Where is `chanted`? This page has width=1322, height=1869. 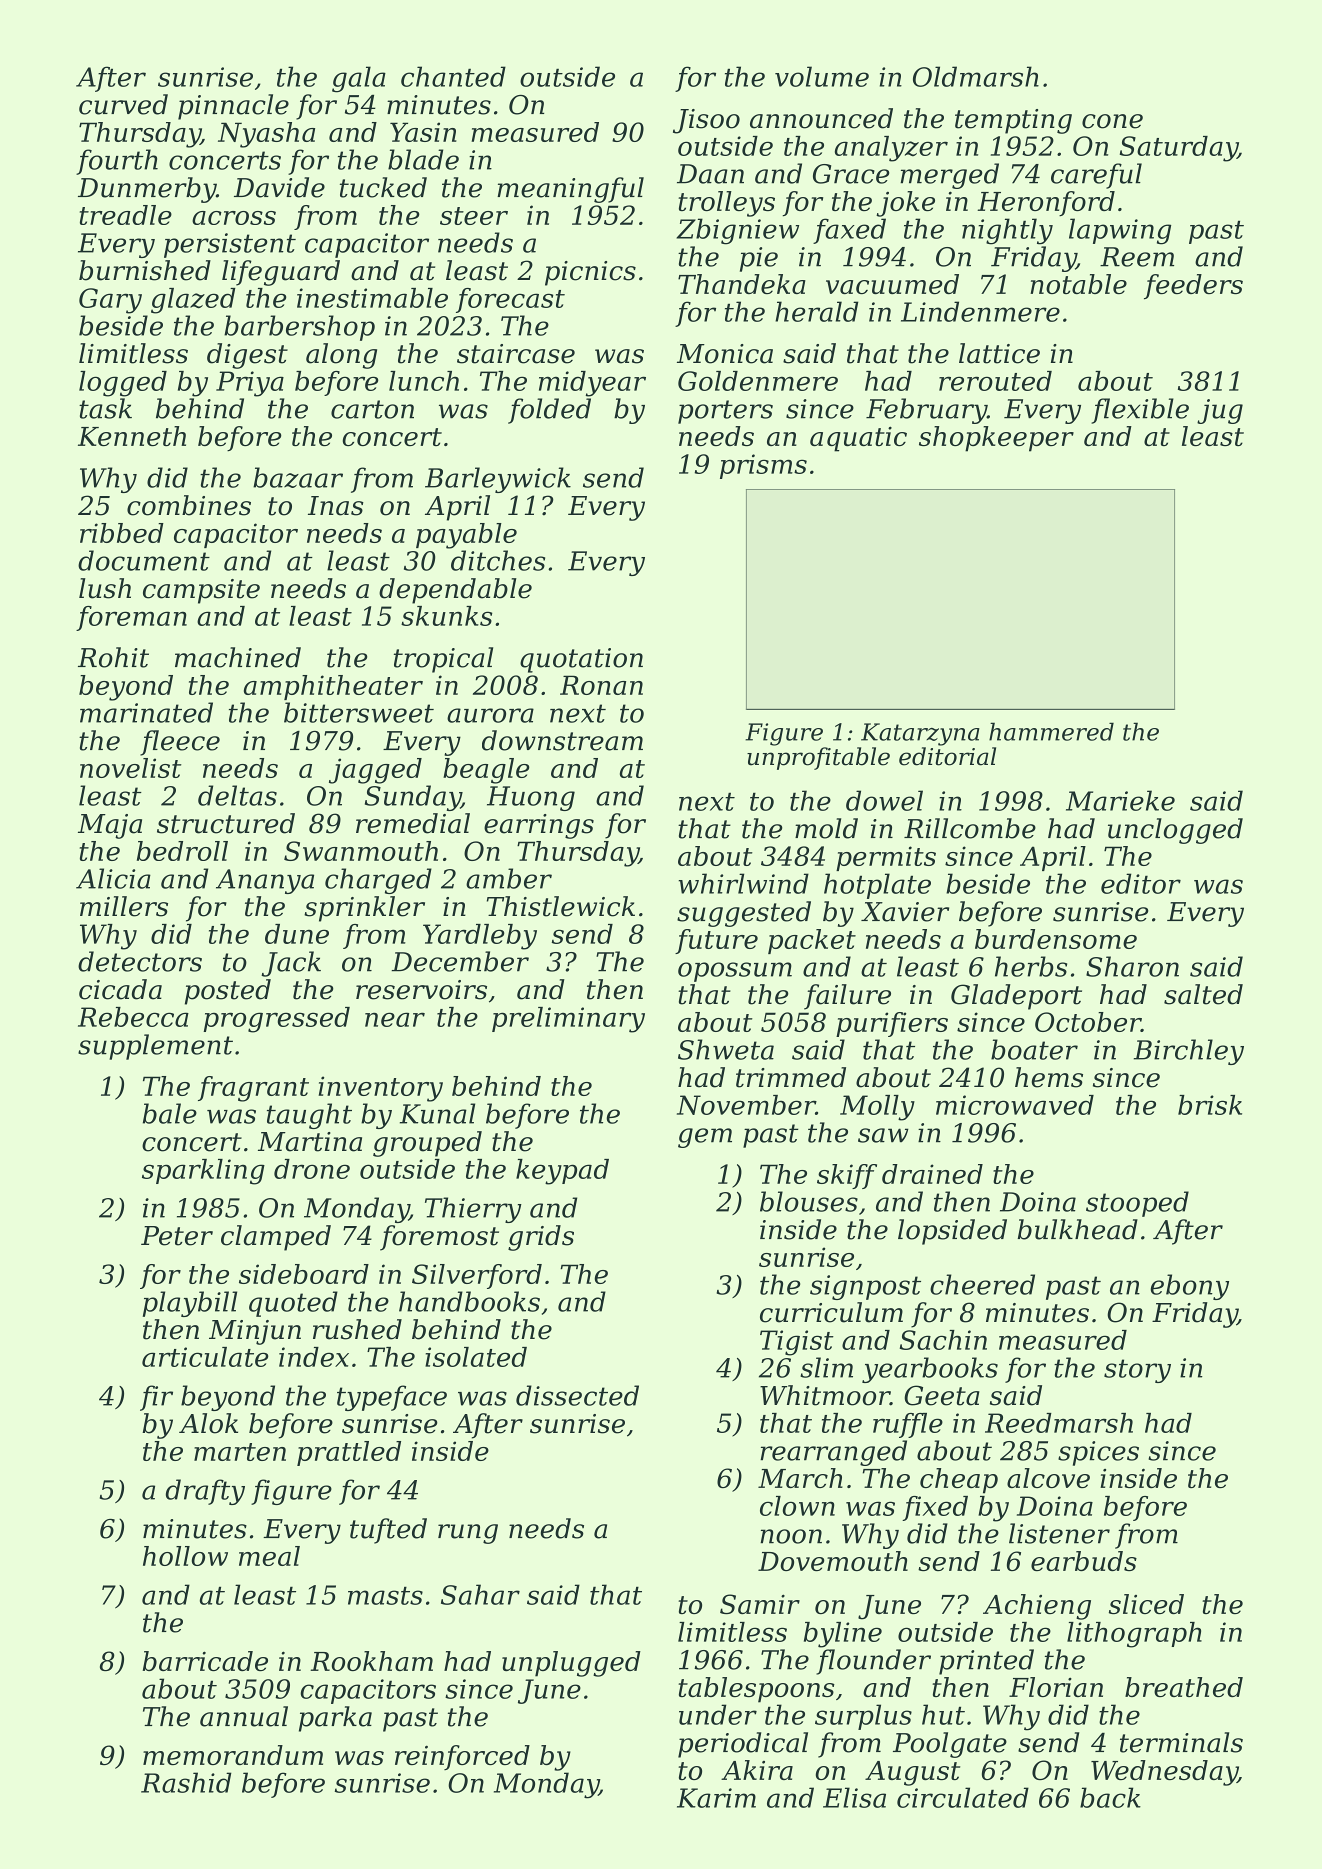 chanted is located at coordinates (453, 76).
